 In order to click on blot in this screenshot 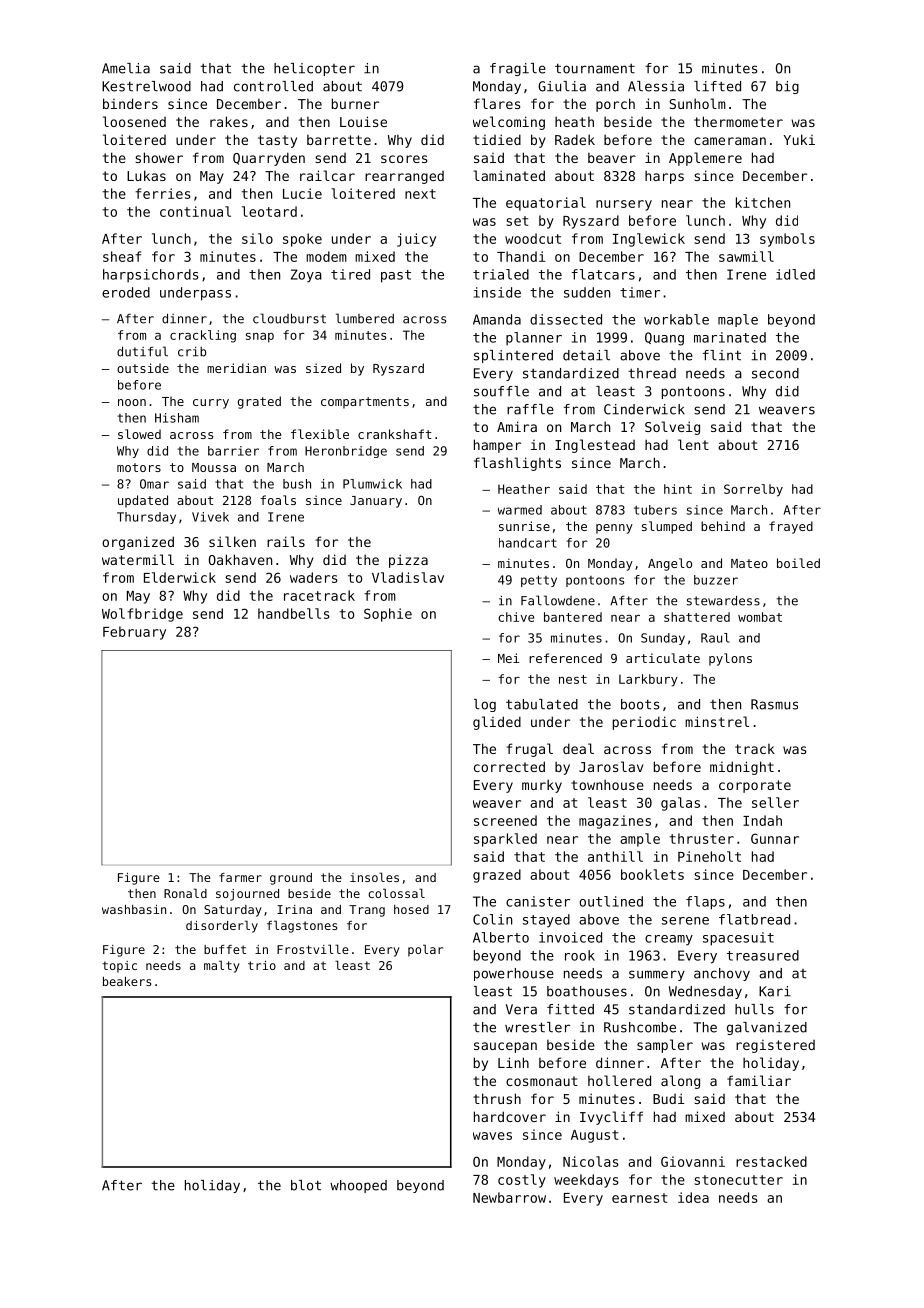, I will do `click(306, 1185)`.
